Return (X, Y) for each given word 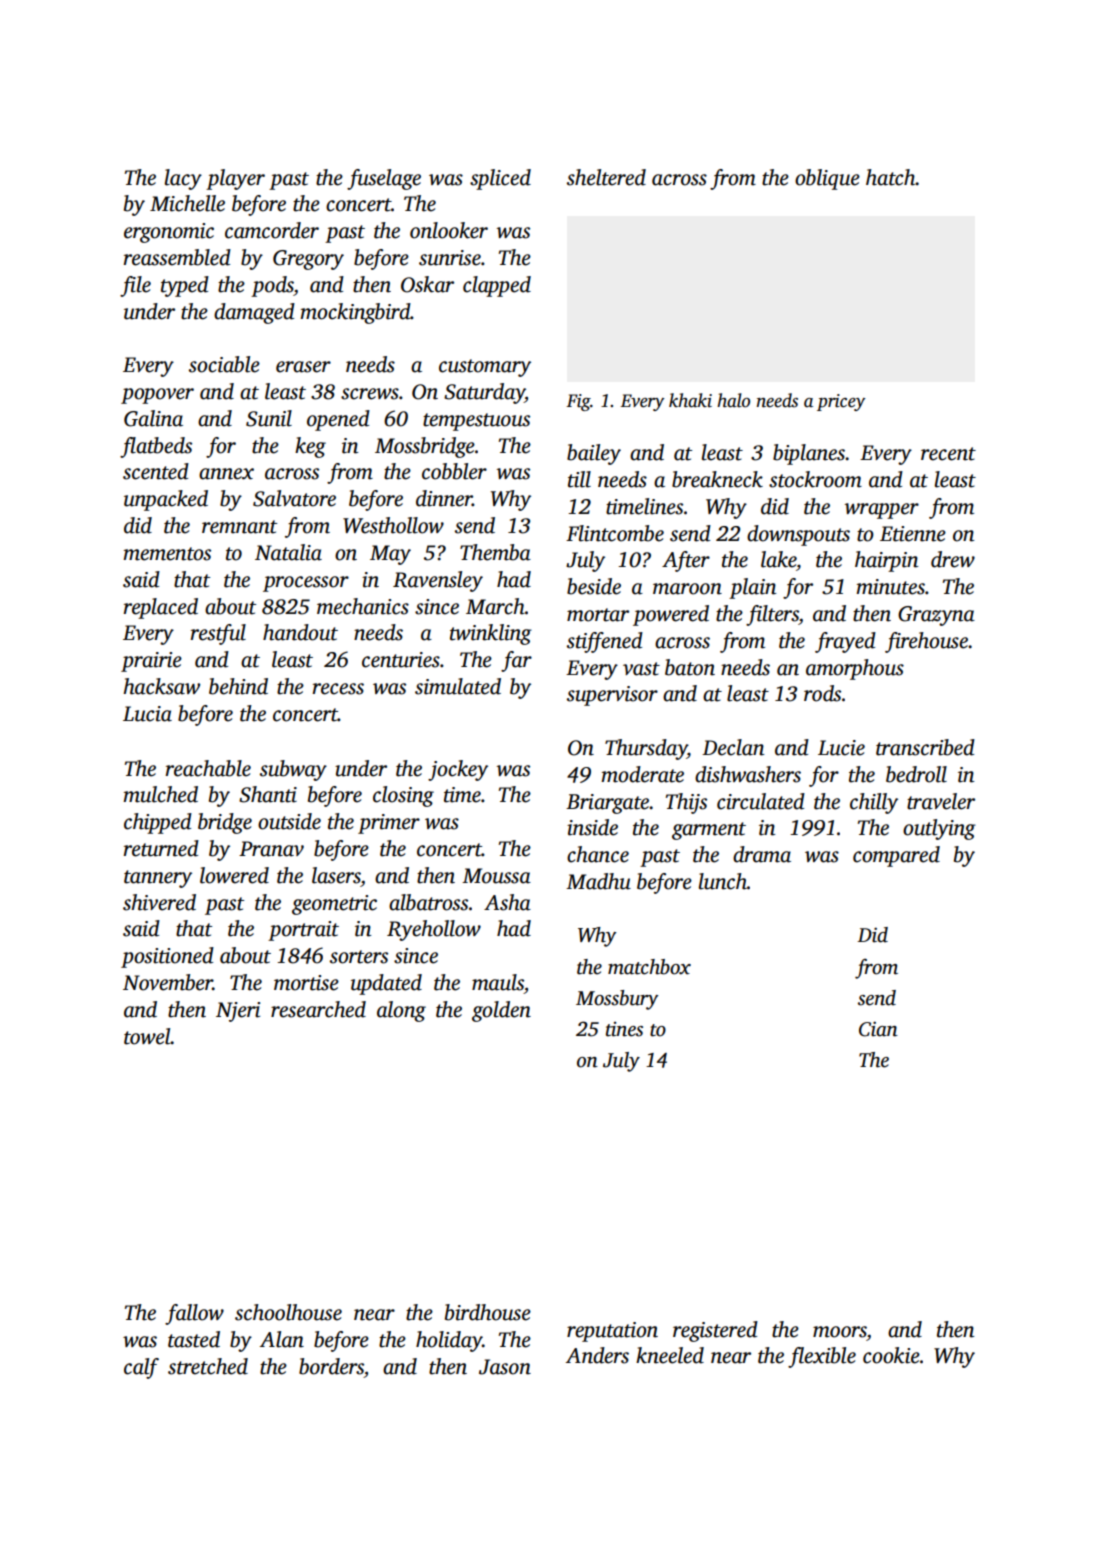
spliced (500, 179)
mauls (498, 982)
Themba (495, 552)
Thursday (646, 749)
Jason (505, 1367)
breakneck (717, 479)
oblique (827, 179)
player (235, 179)
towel (147, 1036)
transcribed (925, 747)
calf (141, 1368)
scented (156, 471)
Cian (878, 1029)
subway (293, 770)
